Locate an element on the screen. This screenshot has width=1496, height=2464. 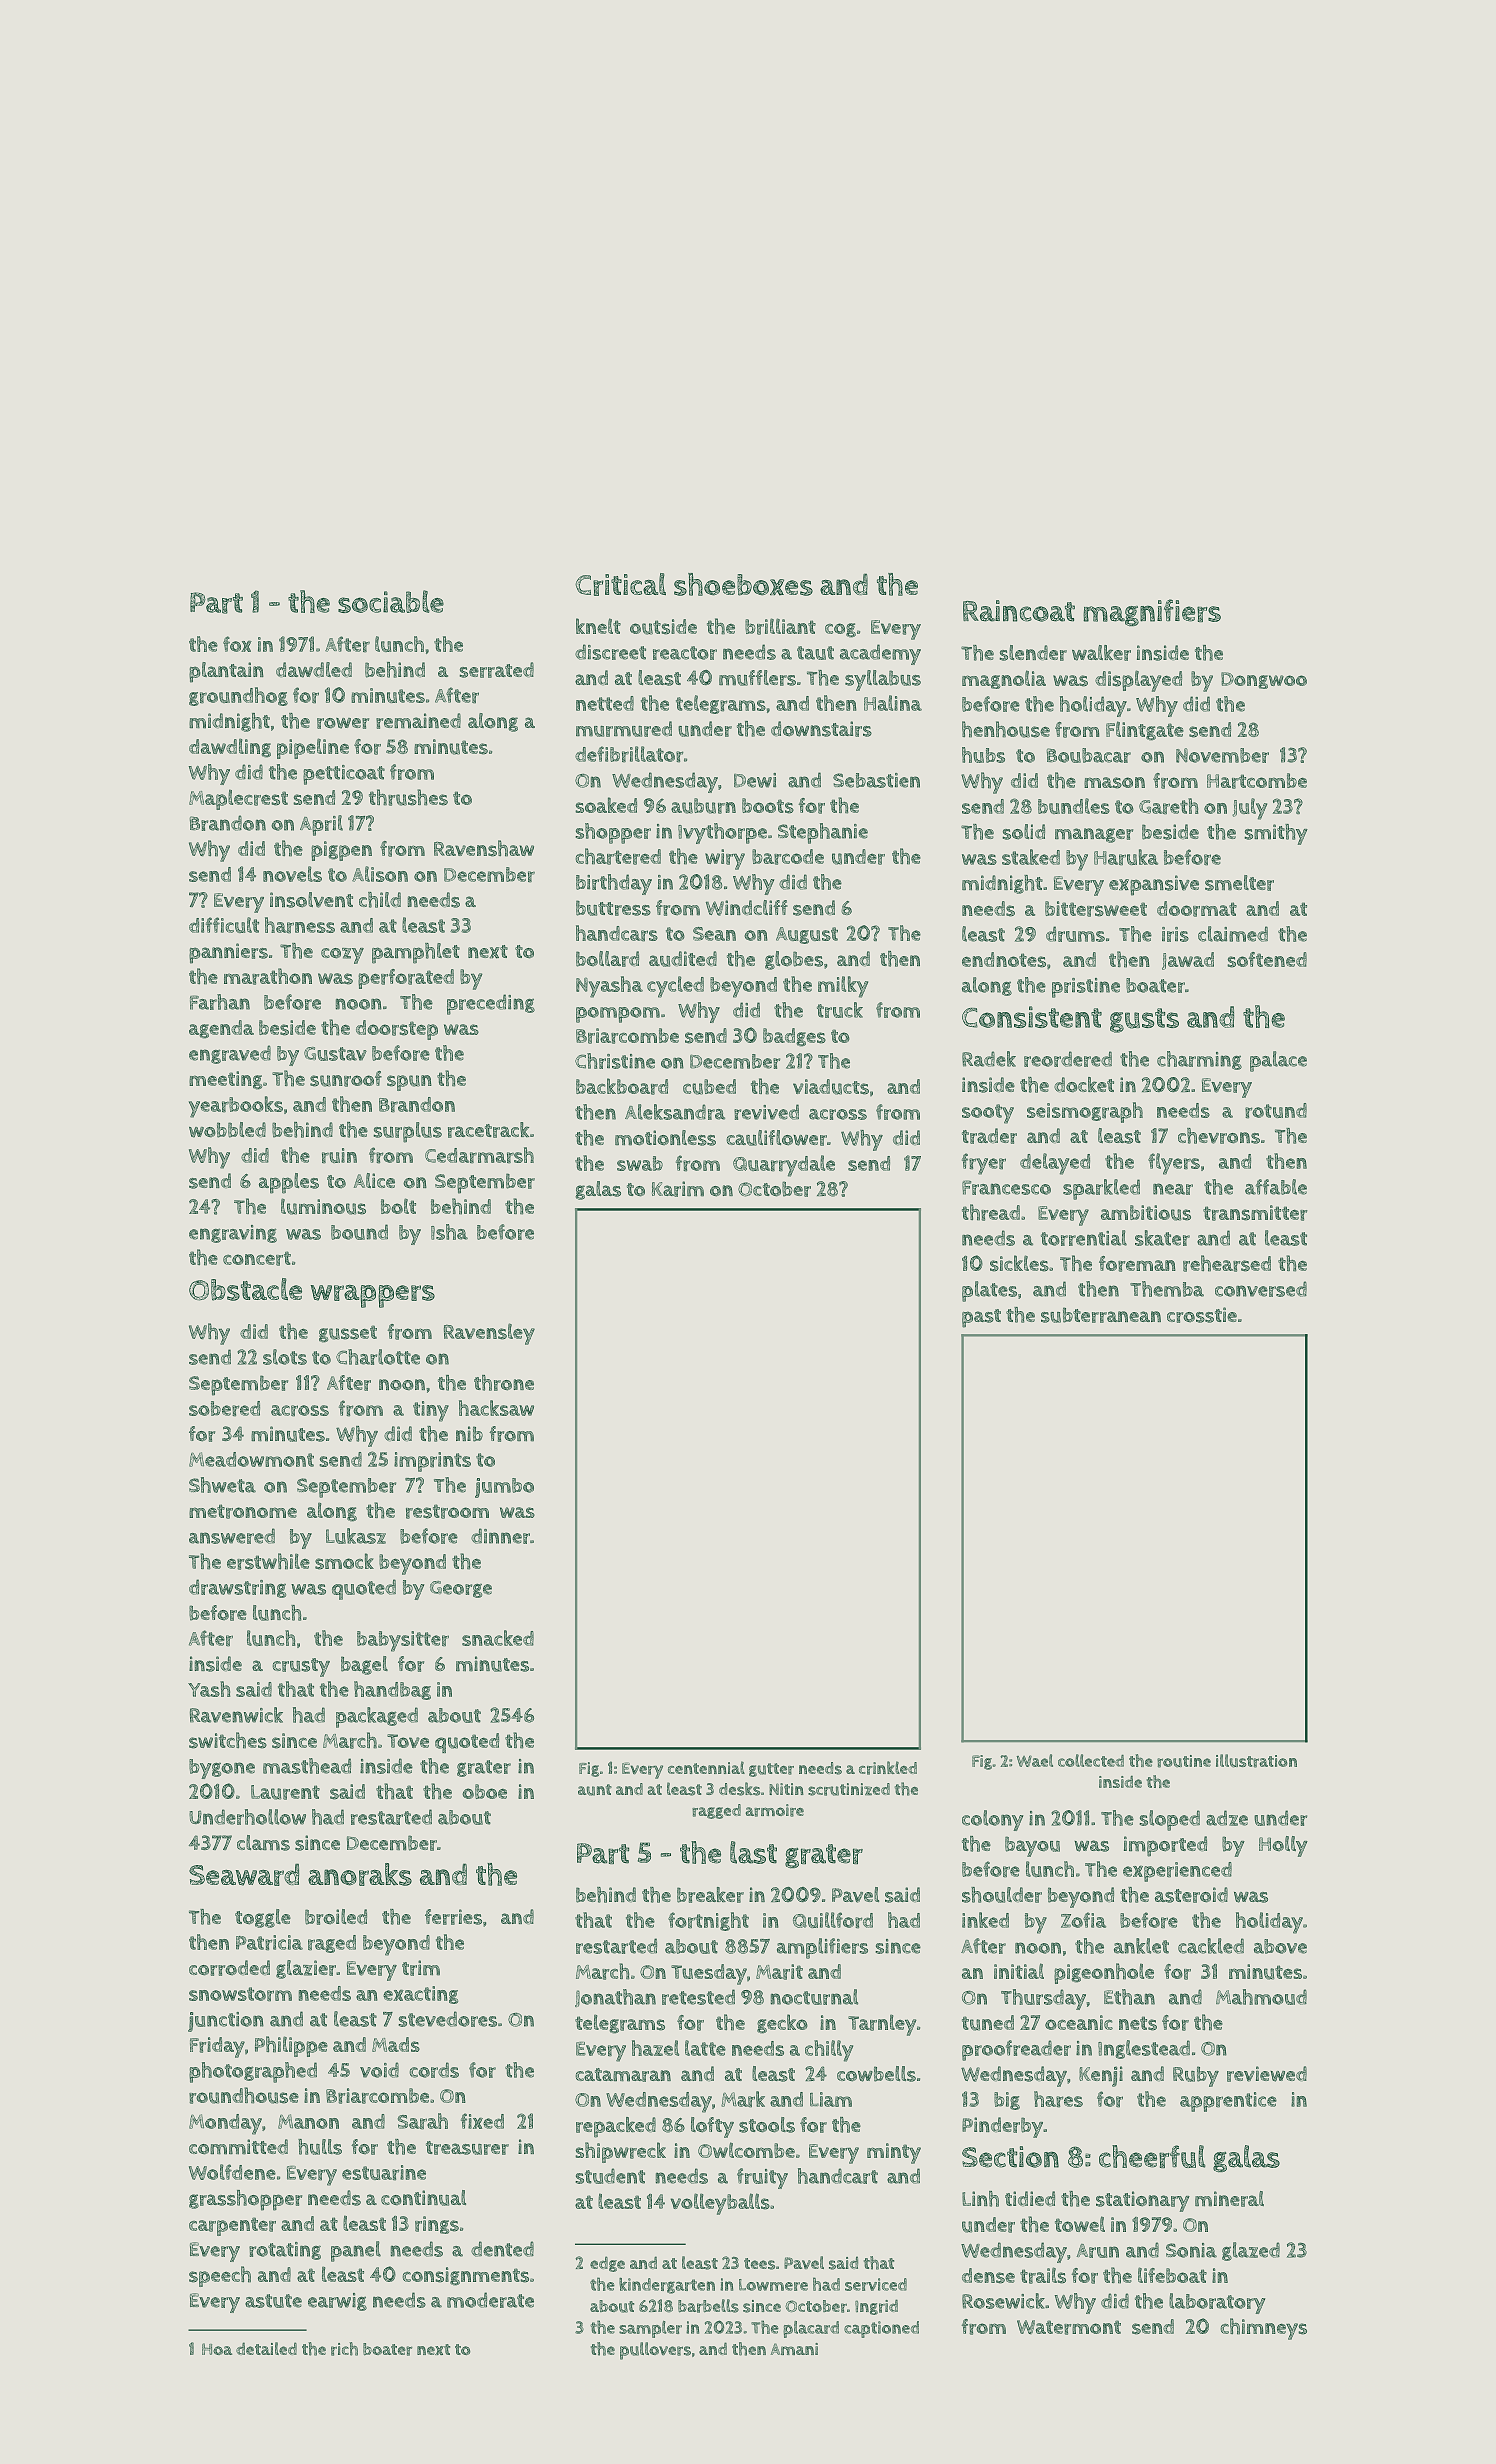
seismograph is located at coordinates (1085, 1112).
